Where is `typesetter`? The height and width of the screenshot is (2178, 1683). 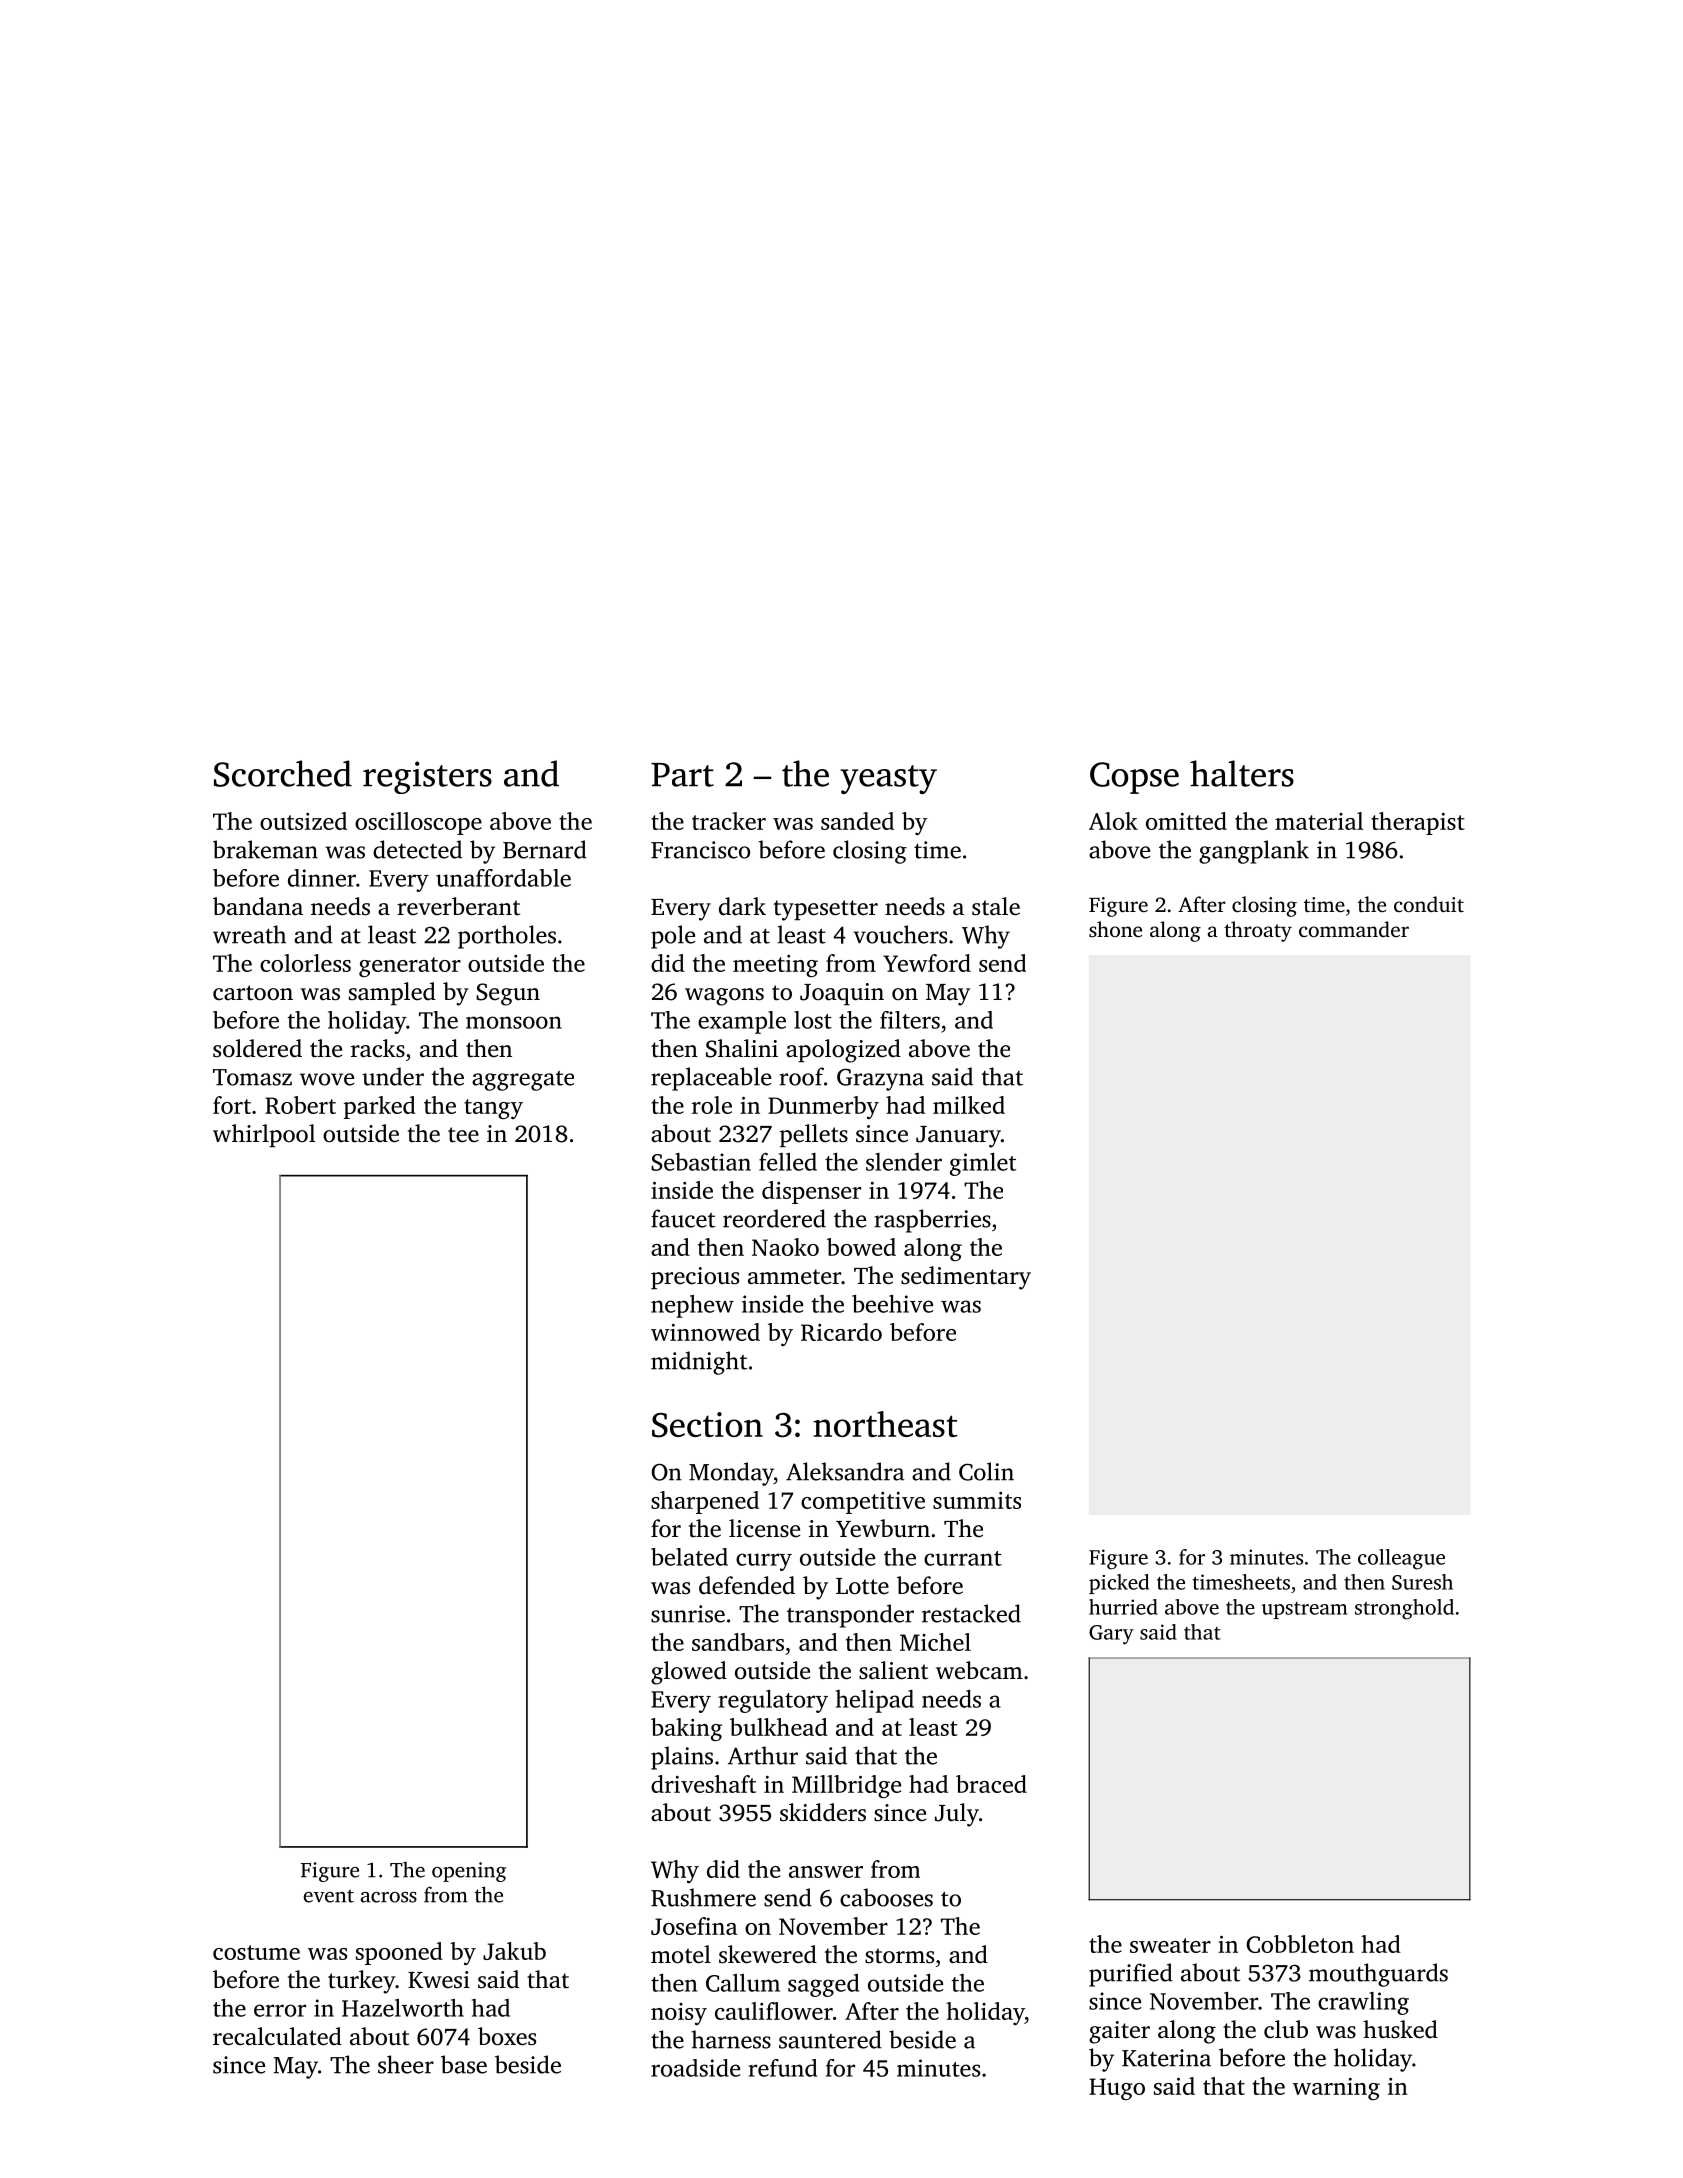 typesetter is located at coordinates (826, 910).
